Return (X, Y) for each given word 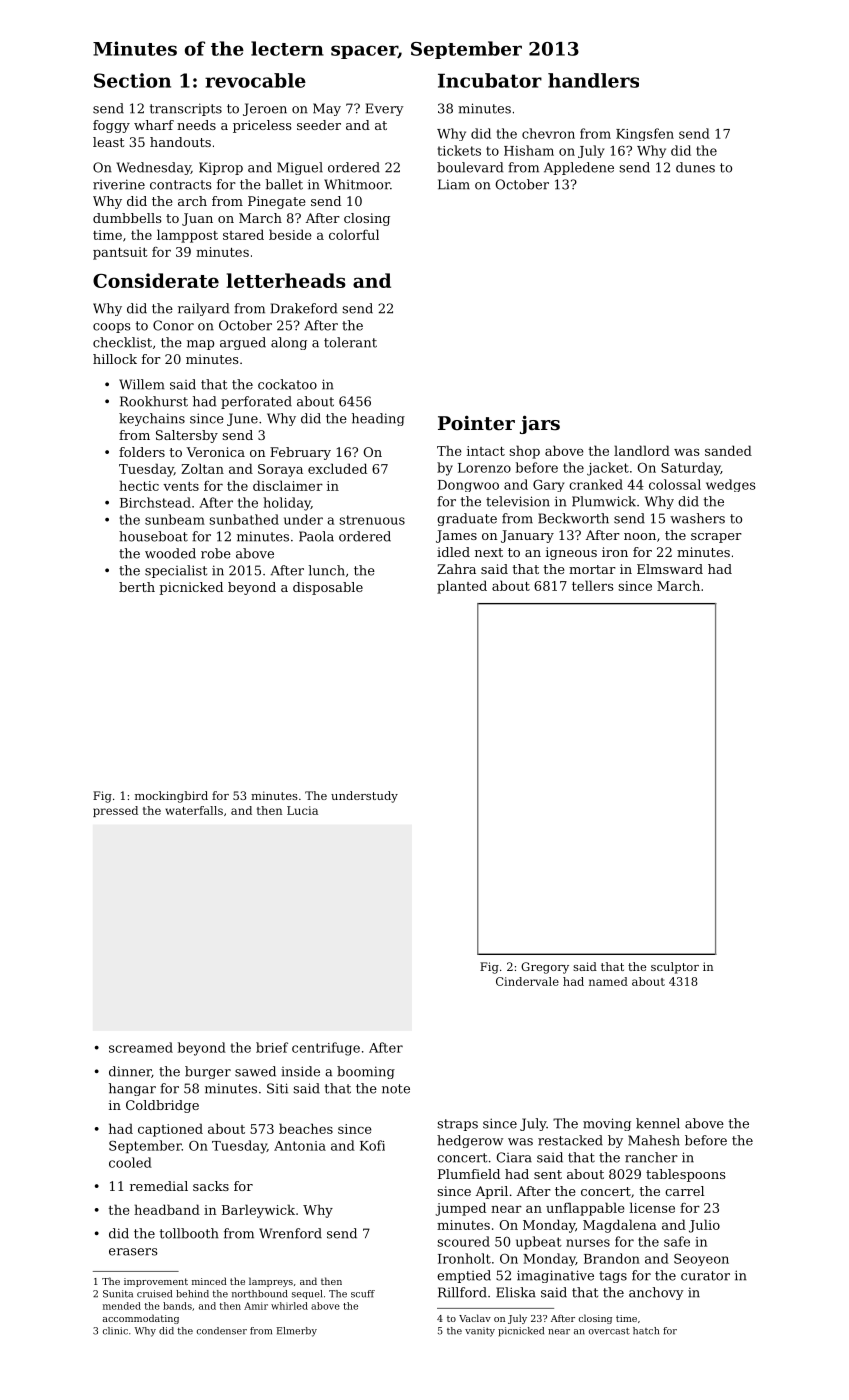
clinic (115, 1331)
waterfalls (194, 810)
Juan (197, 219)
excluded (337, 468)
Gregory (545, 968)
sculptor (675, 968)
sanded (728, 450)
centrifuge (326, 1049)
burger (208, 1072)
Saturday (691, 469)
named (608, 981)
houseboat (153, 536)
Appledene (579, 168)
